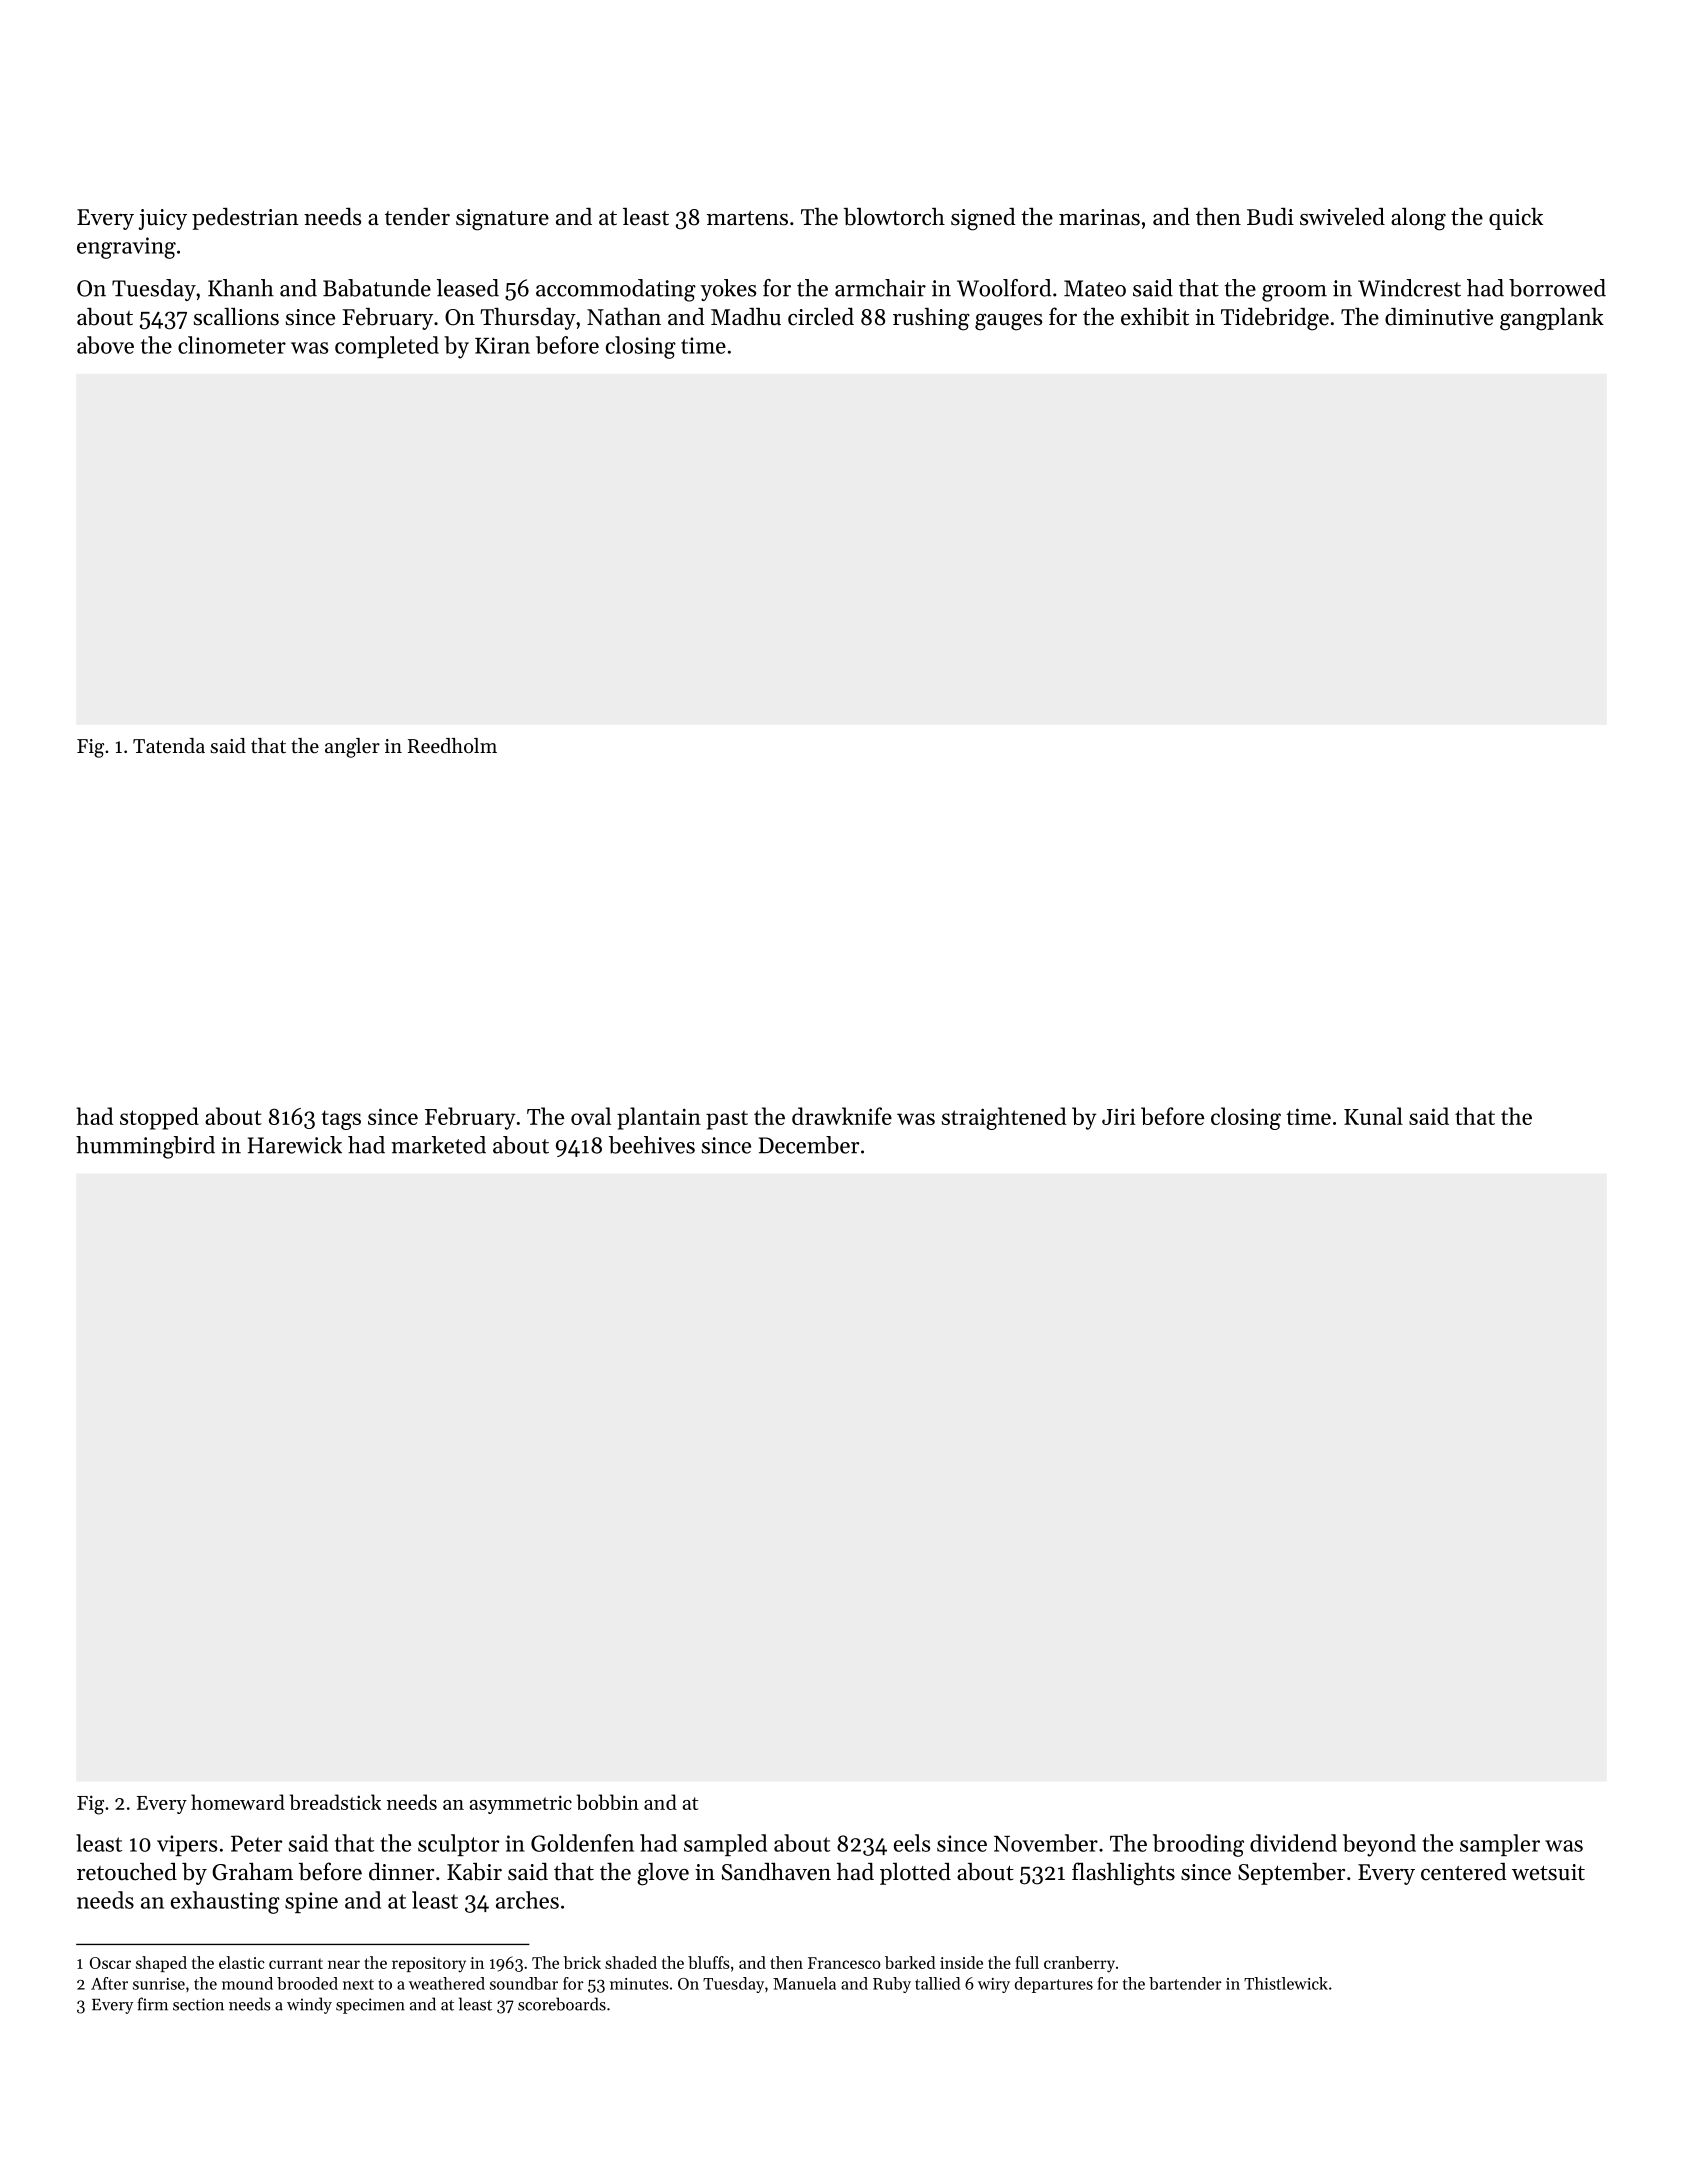 The width and height of the image is (1683, 2178). Describe the element at coordinates (159, 1118) in the image. I see `stopped` at that location.
